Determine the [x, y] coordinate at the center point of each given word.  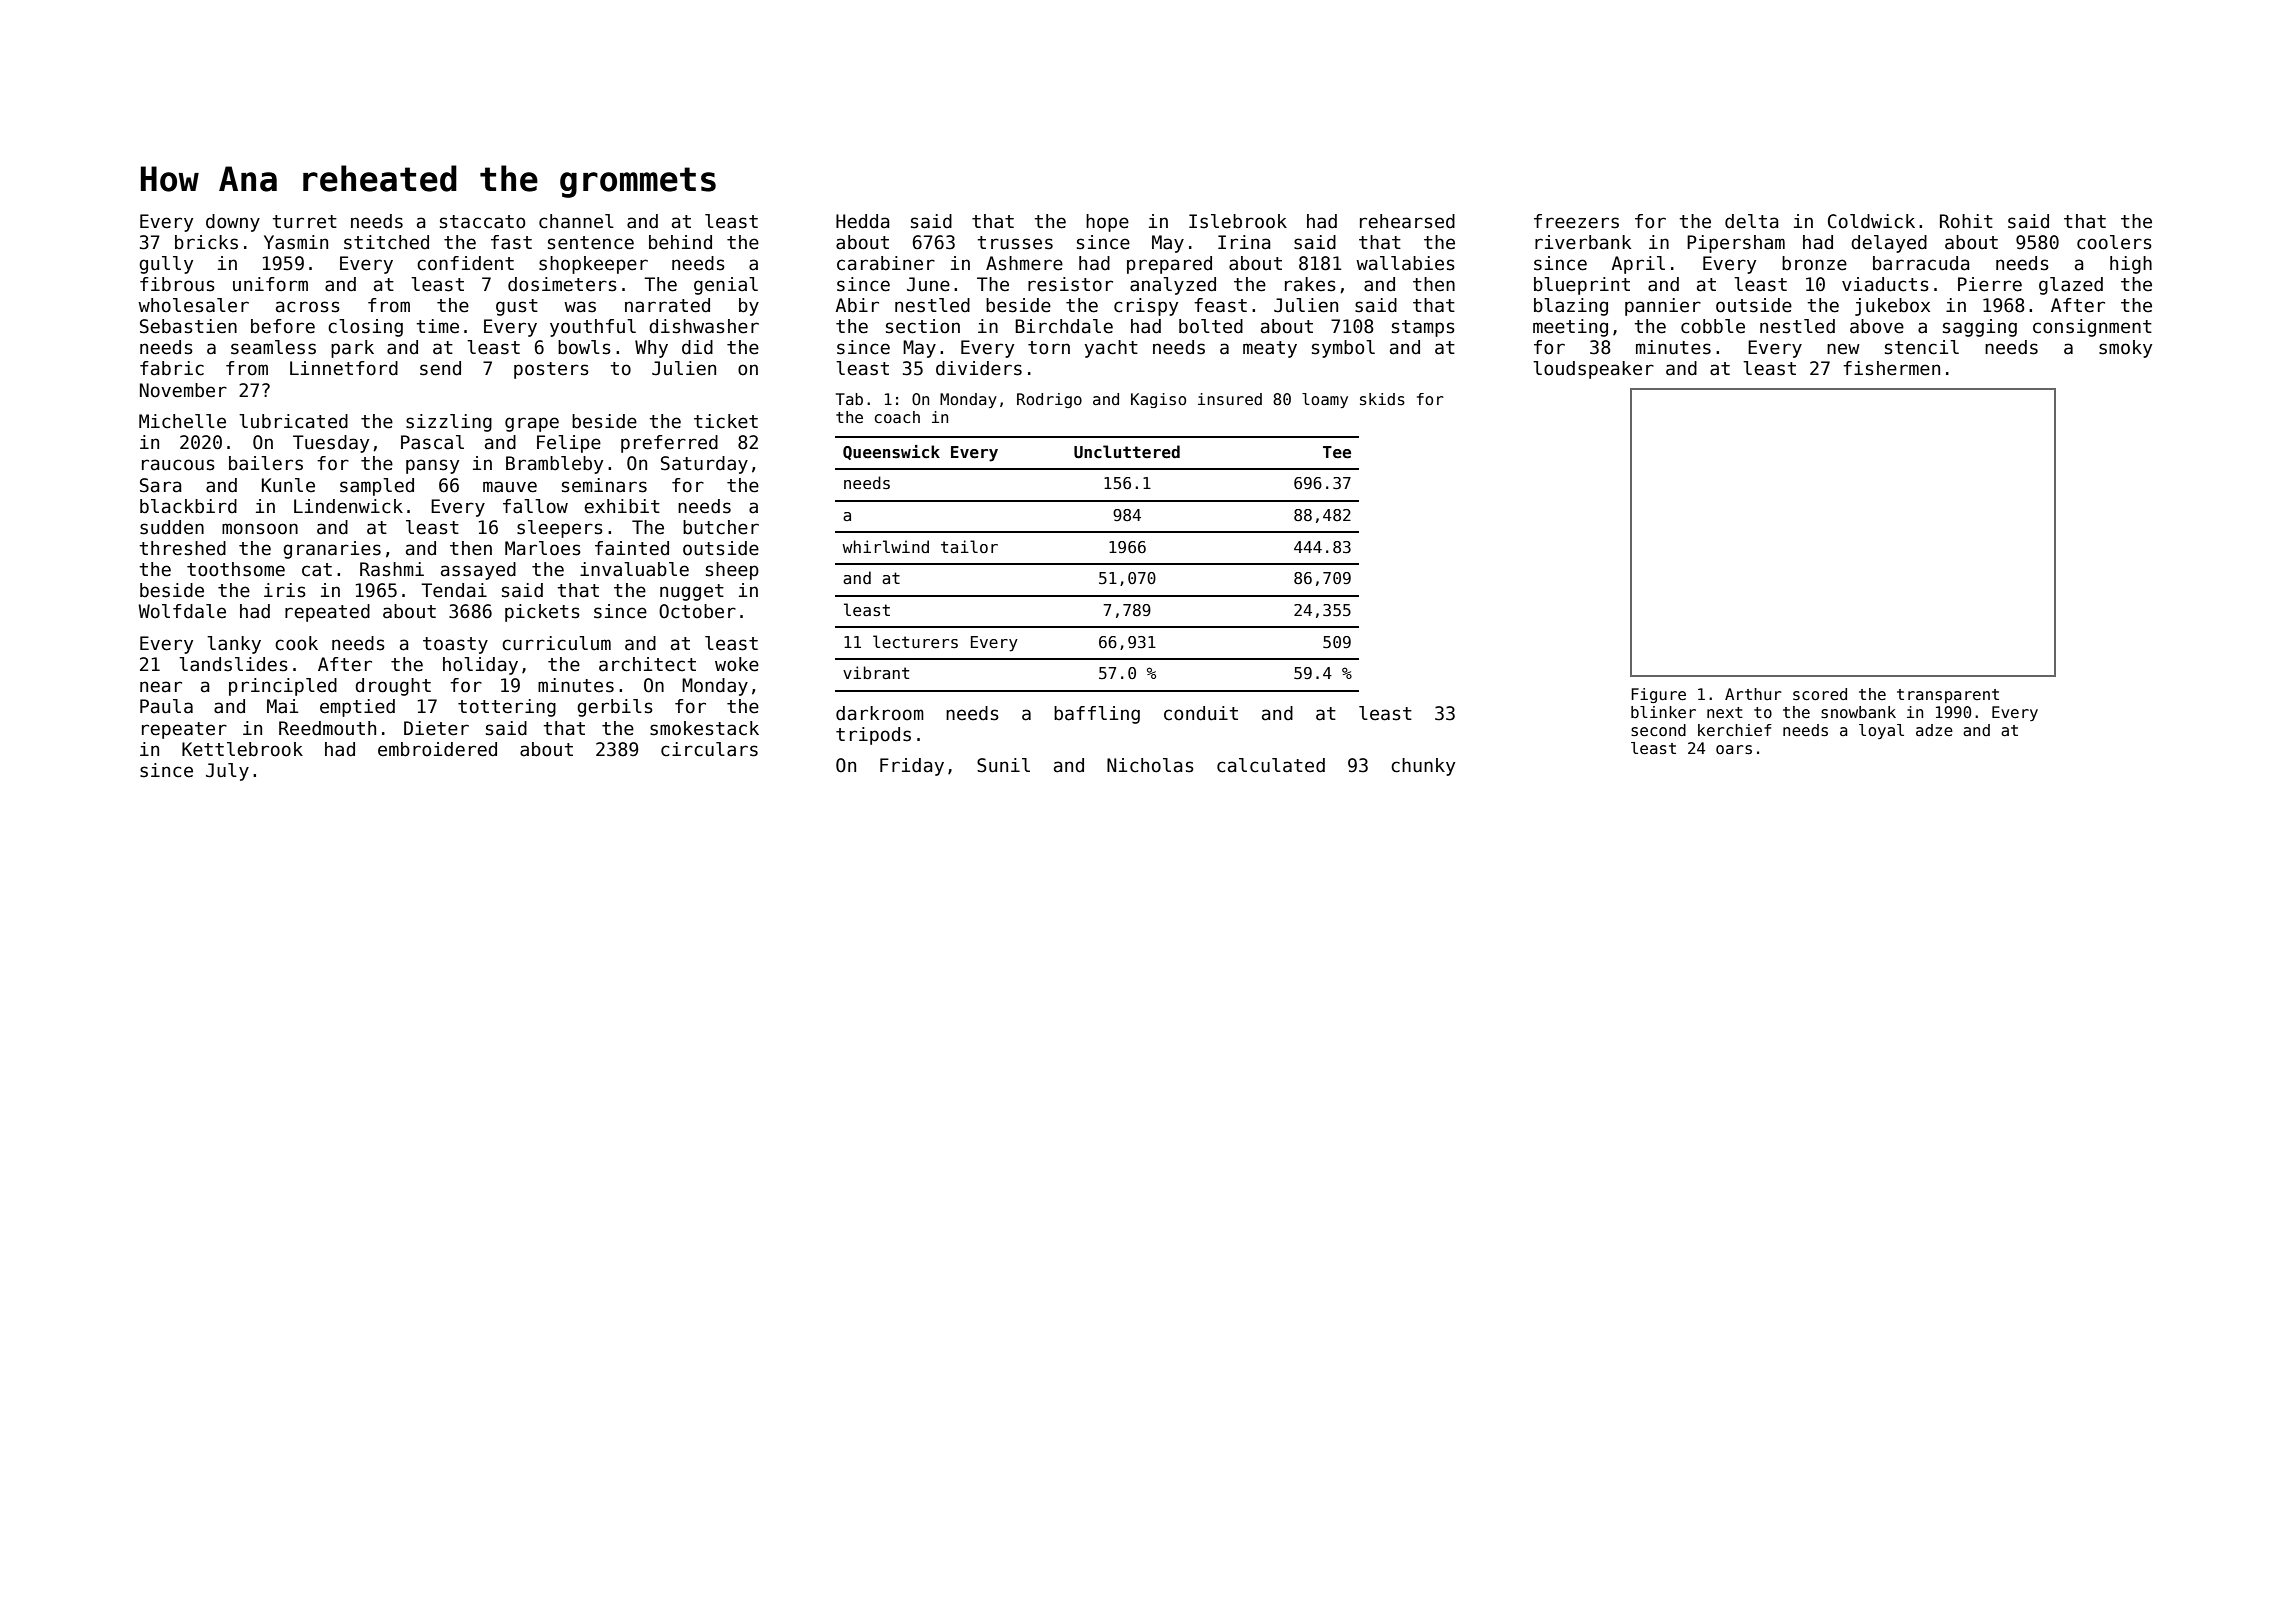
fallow [535, 506]
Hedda [863, 221]
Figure [1658, 695]
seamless [273, 347]
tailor [969, 546]
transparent [1948, 696]
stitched [386, 242]
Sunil [1003, 765]
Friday [912, 767]
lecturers [915, 642]
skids [1382, 399]
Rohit [1966, 221]
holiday [480, 666]
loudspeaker [1593, 370]
